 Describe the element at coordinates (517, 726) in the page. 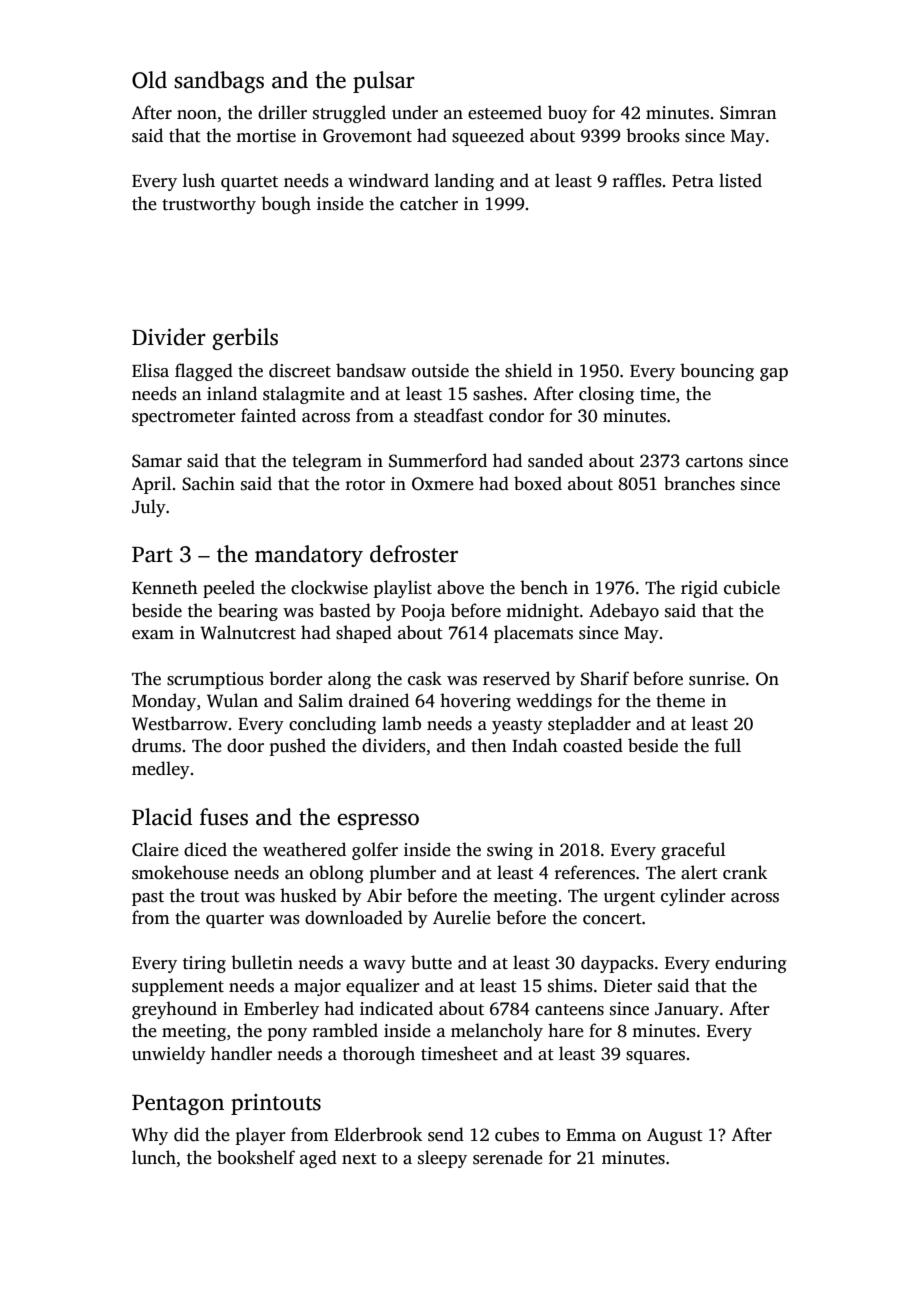

I see `yeasty` at that location.
